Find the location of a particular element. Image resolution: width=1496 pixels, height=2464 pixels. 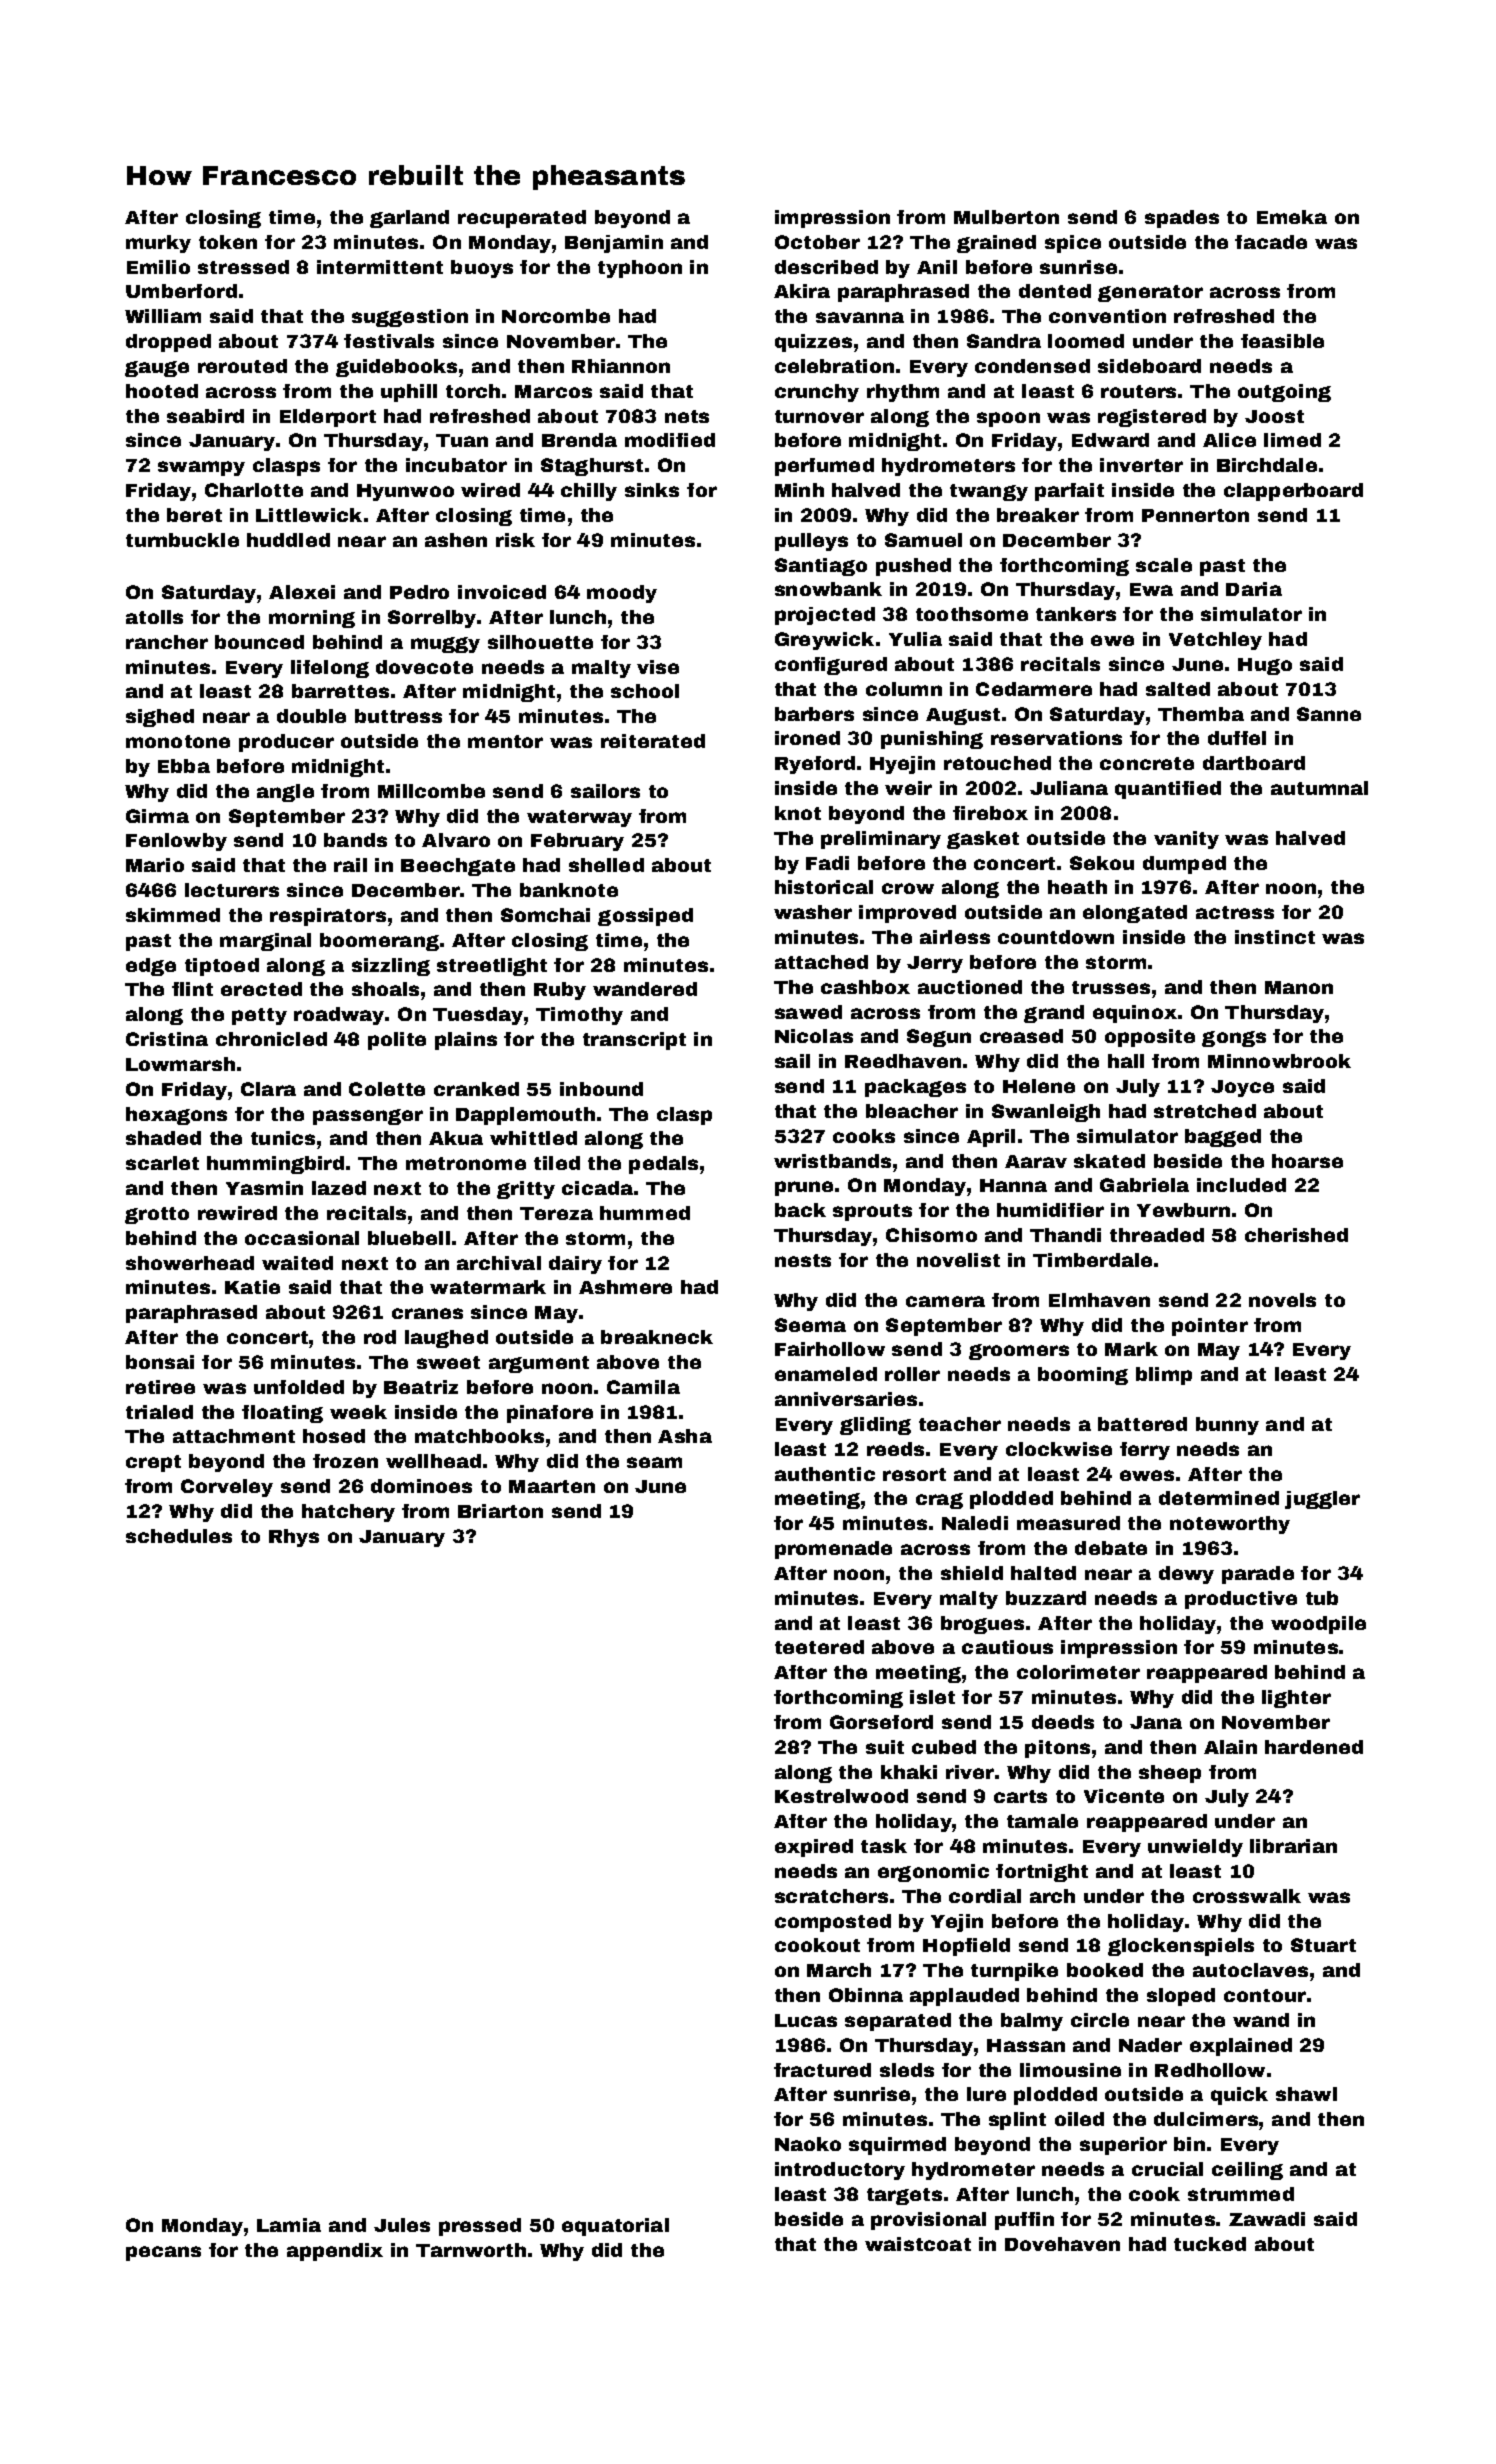

hall is located at coordinates (1126, 1061).
